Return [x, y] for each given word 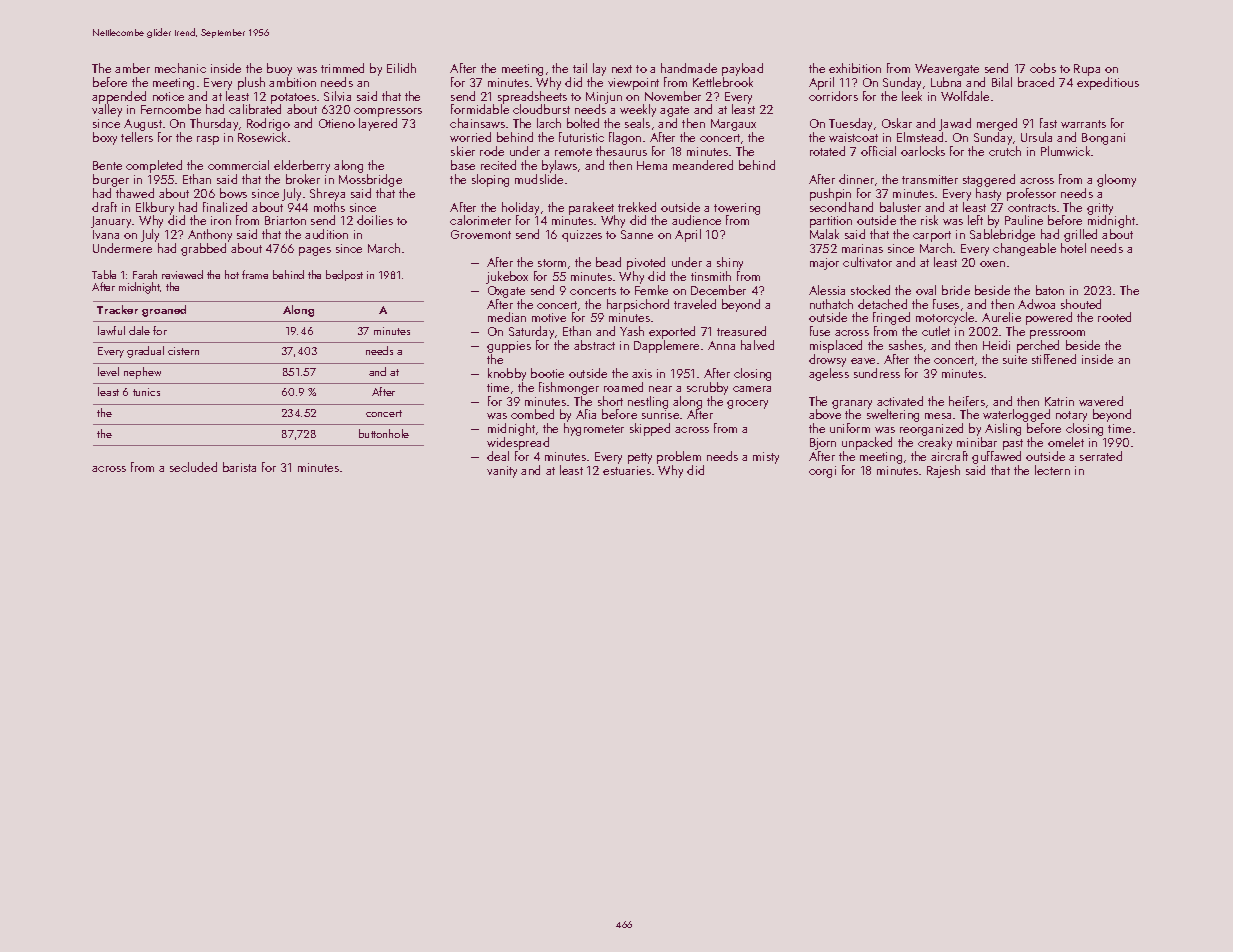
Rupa [1087, 70]
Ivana [106, 234]
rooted [1114, 317]
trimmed [342, 68]
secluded [193, 467]
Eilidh [401, 68]
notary [1071, 416]
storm [552, 263]
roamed [623, 387]
